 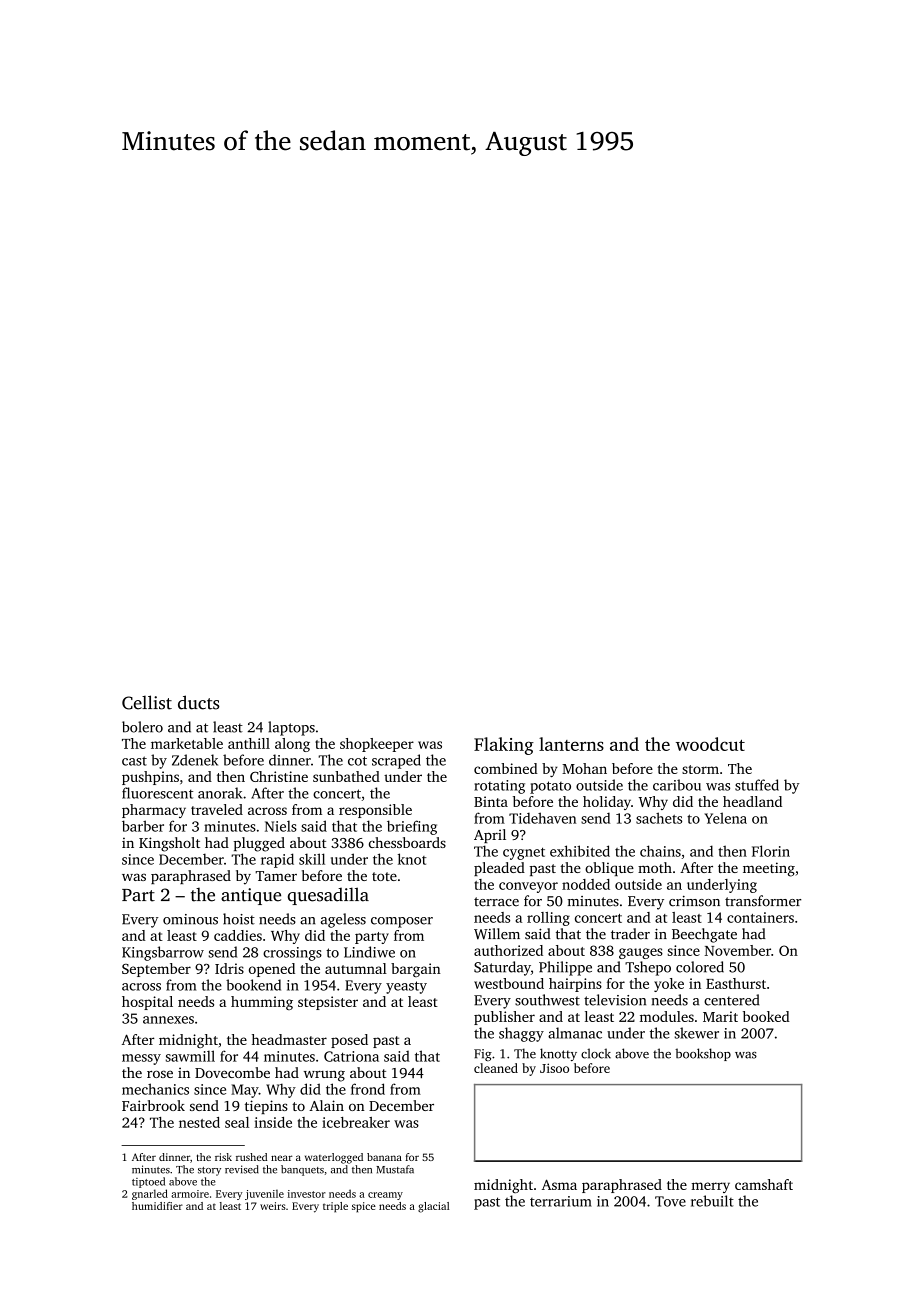 I want to click on briefing, so click(x=412, y=827).
